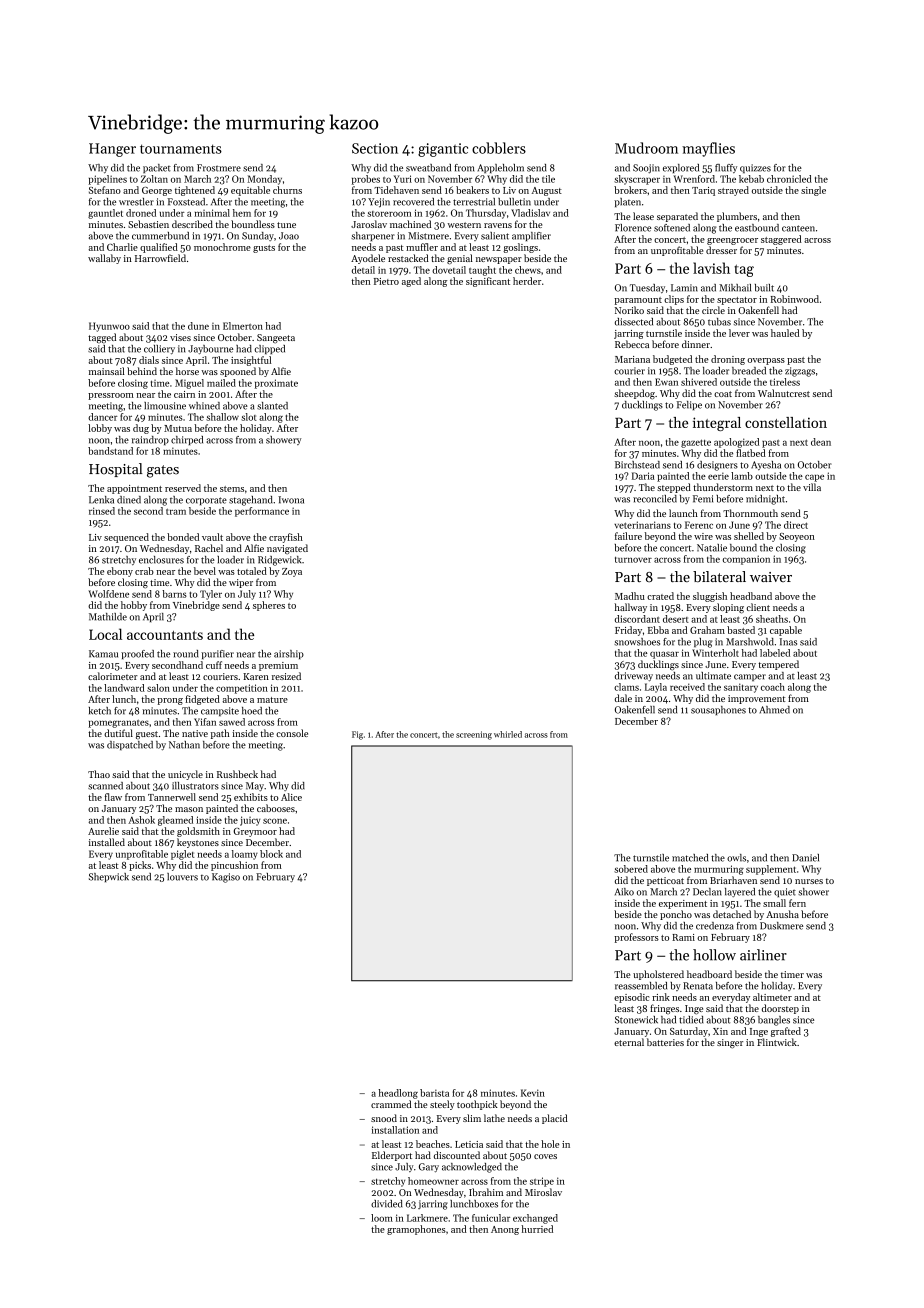 The width and height of the screenshot is (924, 1308). What do you see at coordinates (623, 698) in the screenshot?
I see `dale` at bounding box center [623, 698].
